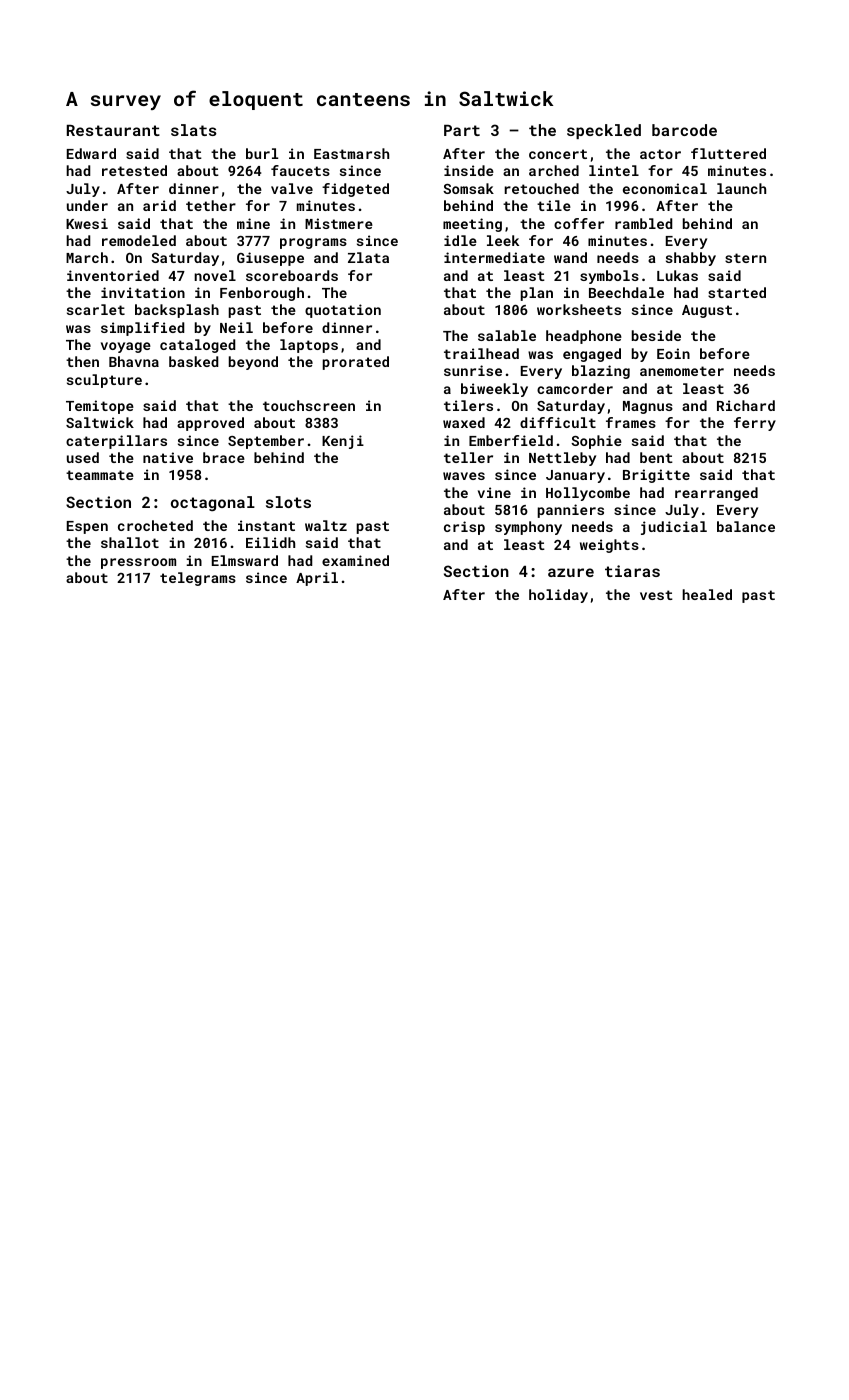  Describe the element at coordinates (746, 405) in the screenshot. I see `Richard` at that location.
